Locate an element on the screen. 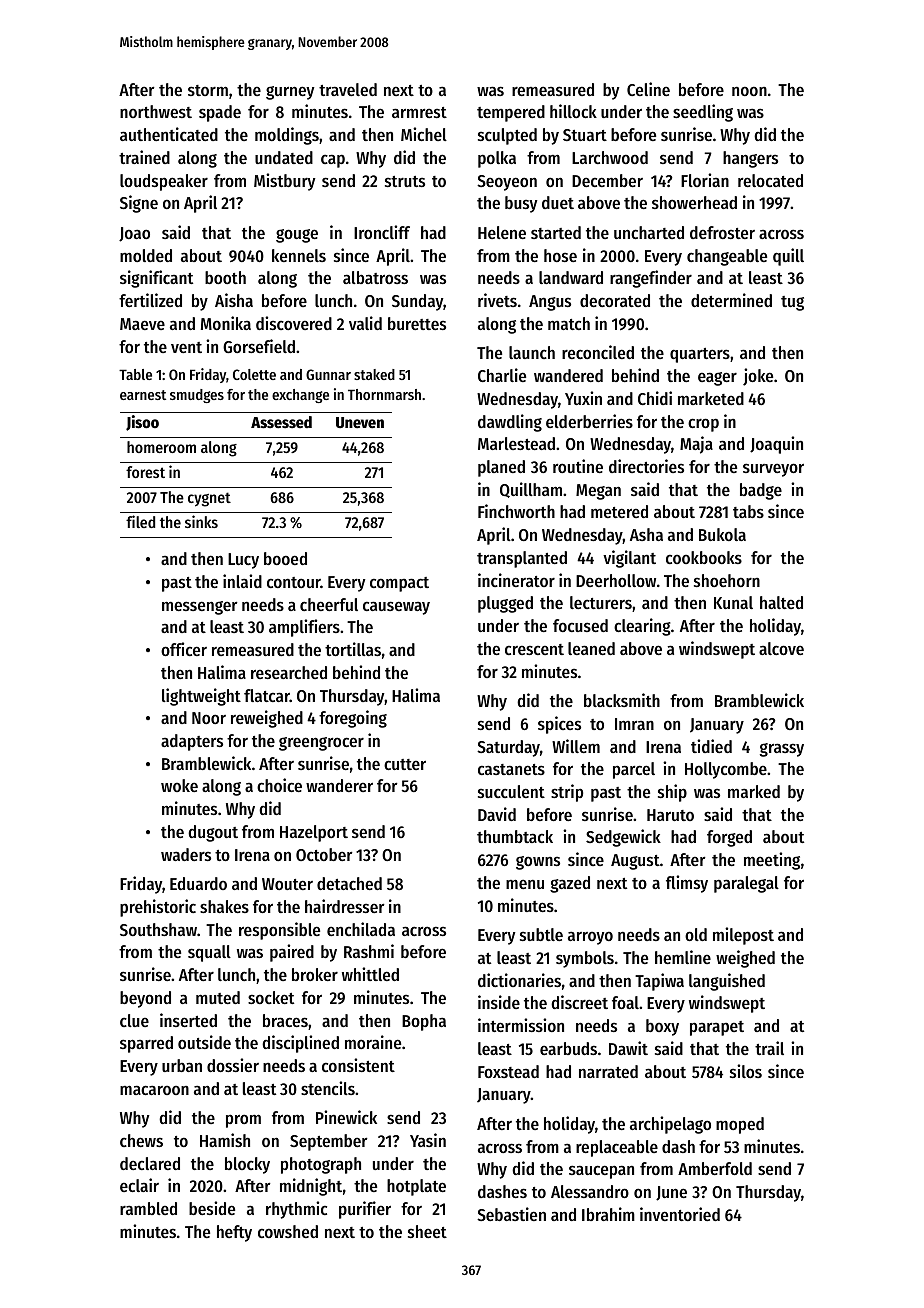  intermission is located at coordinates (521, 1025).
